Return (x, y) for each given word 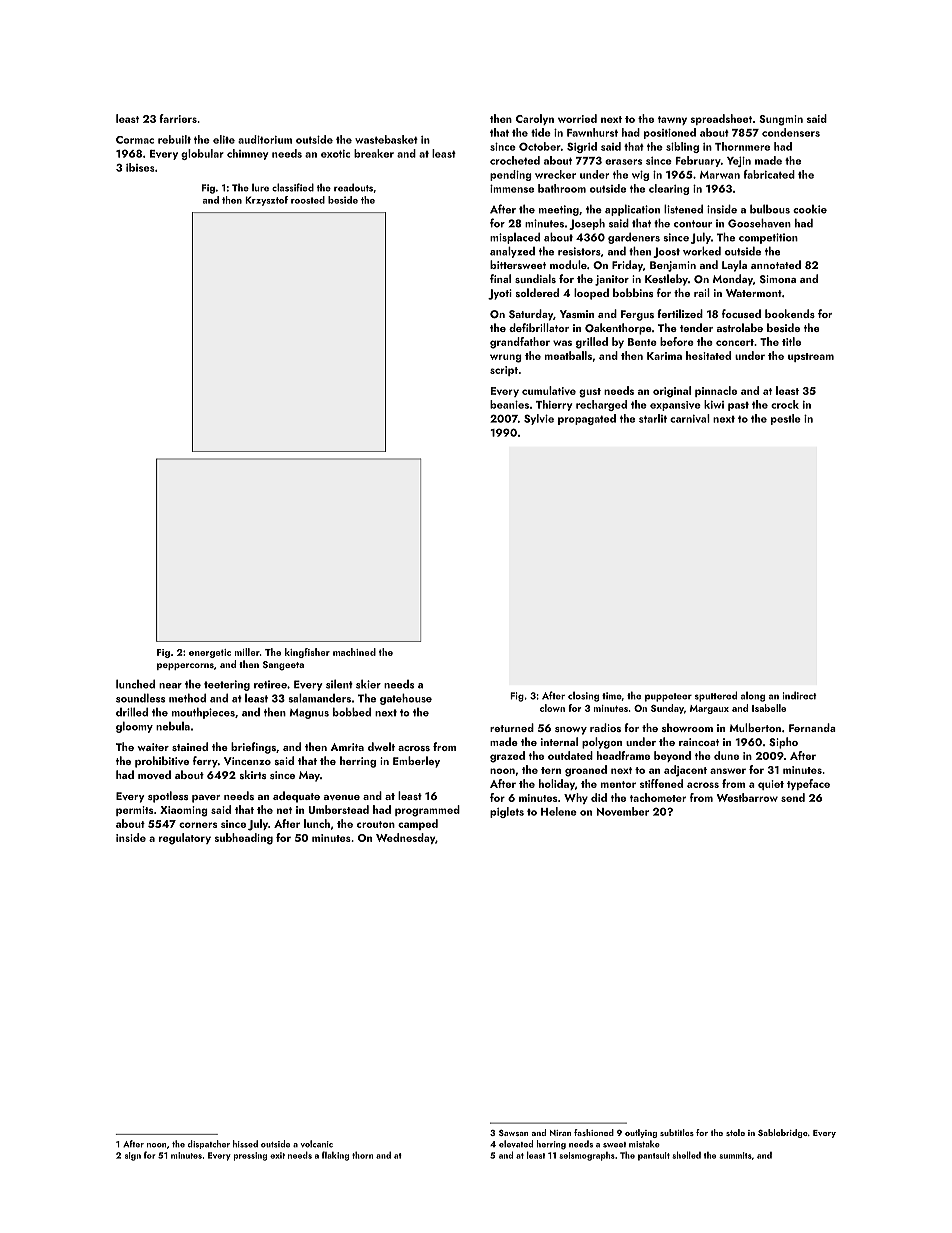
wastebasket (386, 139)
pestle (786, 419)
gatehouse (406, 699)
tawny (672, 120)
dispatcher (209, 1144)
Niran (560, 1133)
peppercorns (185, 666)
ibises (140, 167)
